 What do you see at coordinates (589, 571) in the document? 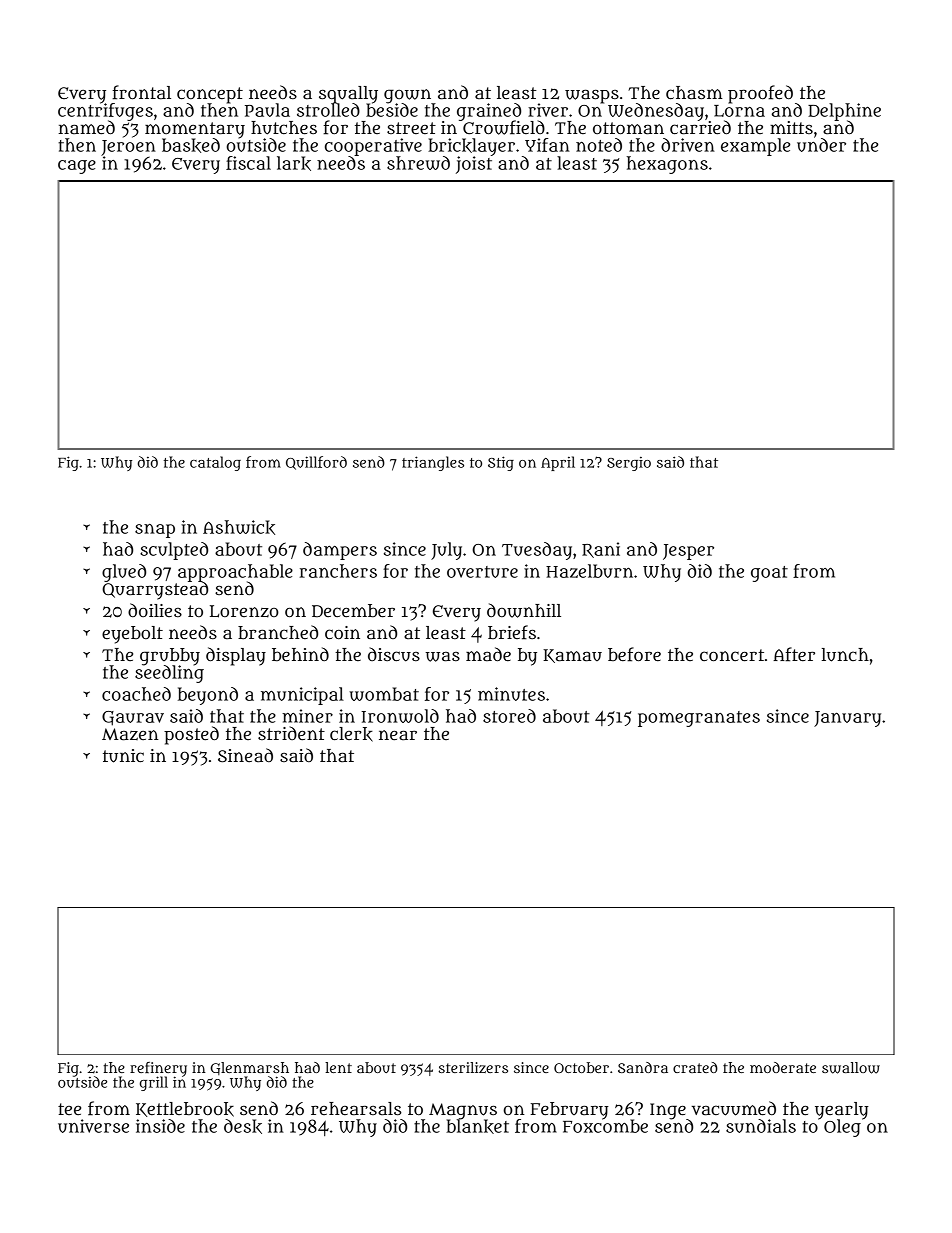
I see `Hazelburn` at bounding box center [589, 571].
